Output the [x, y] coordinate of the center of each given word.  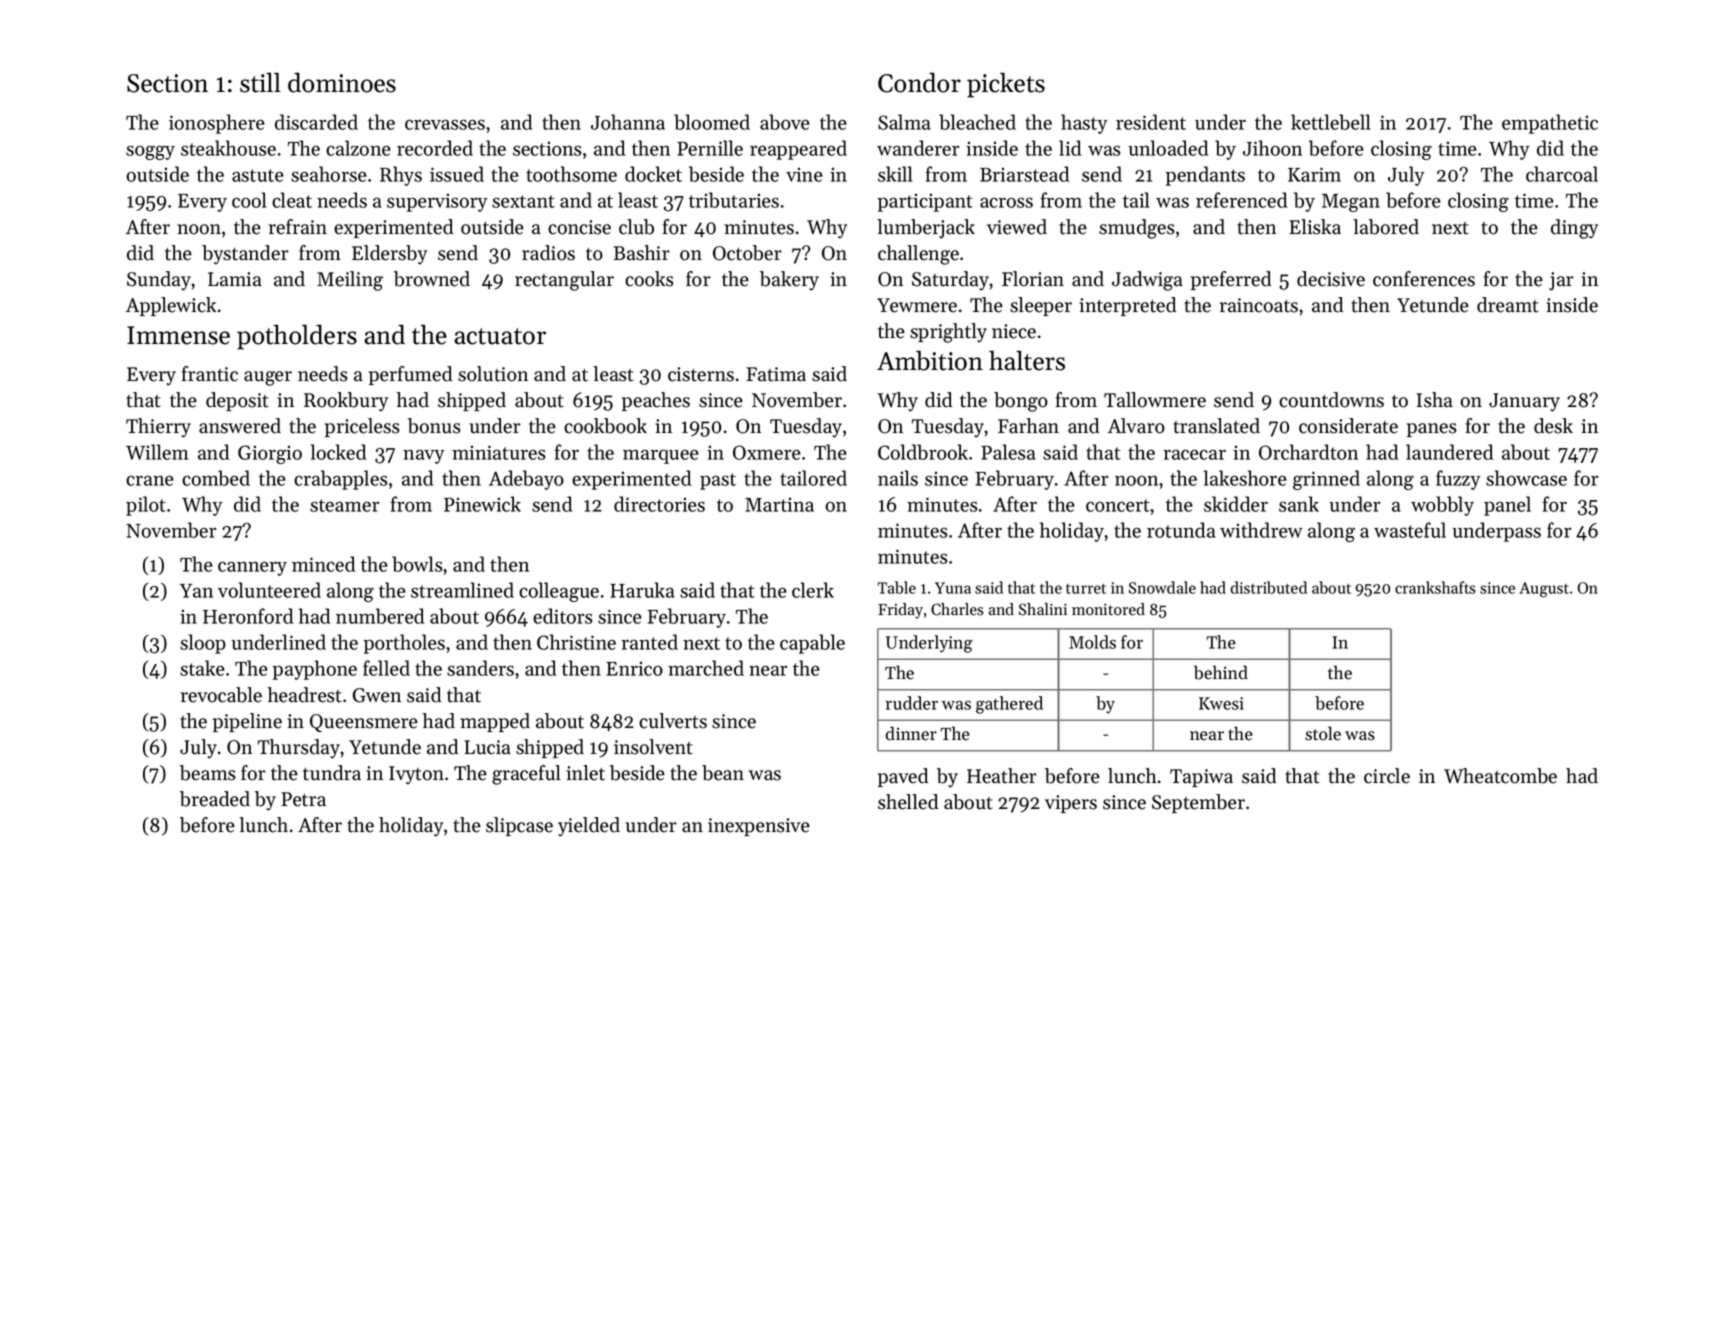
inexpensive [759, 827]
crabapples [341, 480]
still [260, 82]
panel [1507, 506]
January [1524, 402]
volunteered [269, 590]
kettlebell [1330, 122]
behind [1221, 672]
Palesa [1008, 452]
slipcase [519, 826]
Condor [919, 82]
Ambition [930, 360]
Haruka [642, 590]
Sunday [159, 281]
